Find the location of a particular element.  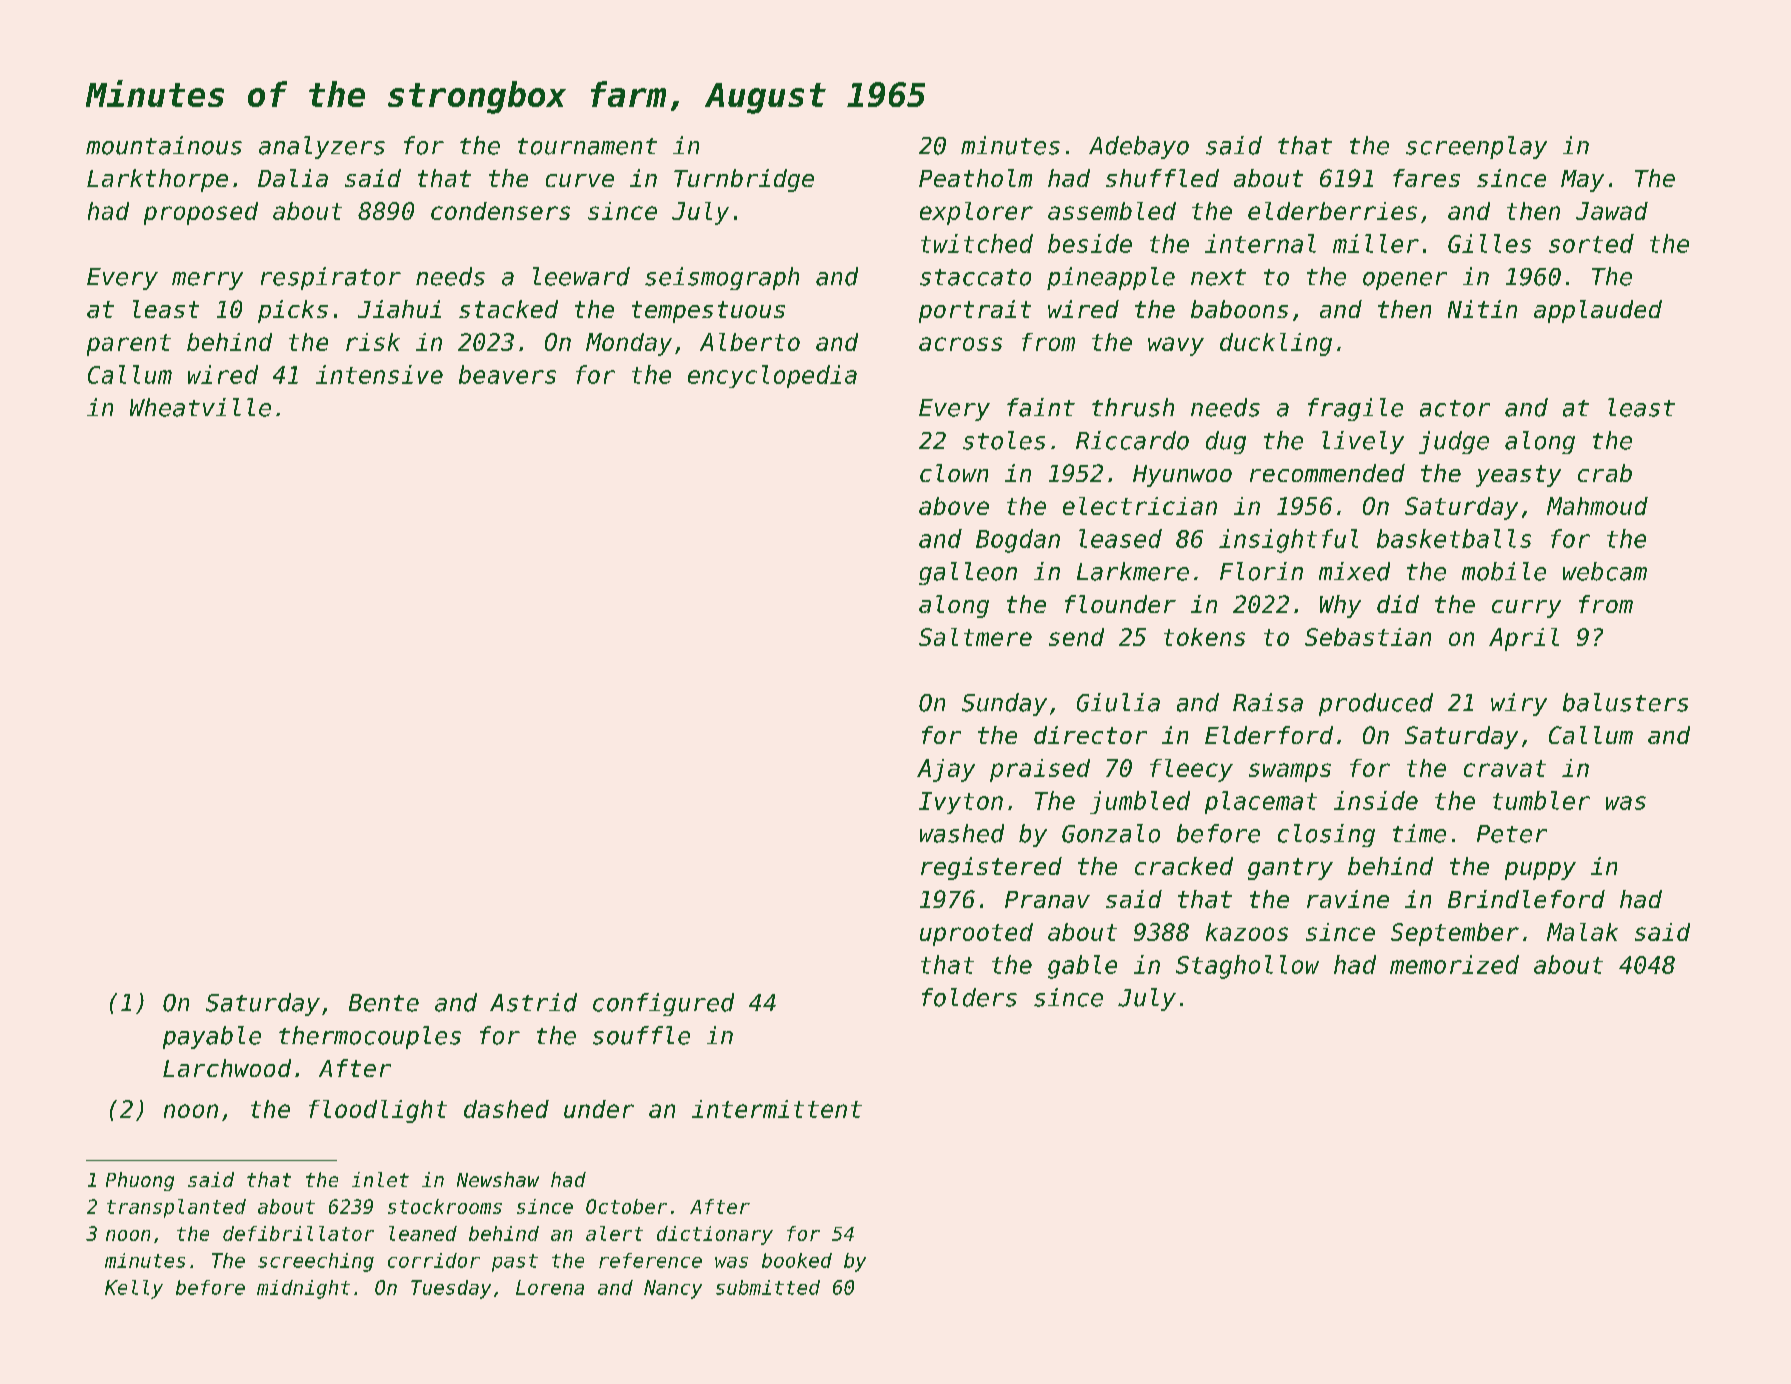

mountainous is located at coordinates (164, 145).
